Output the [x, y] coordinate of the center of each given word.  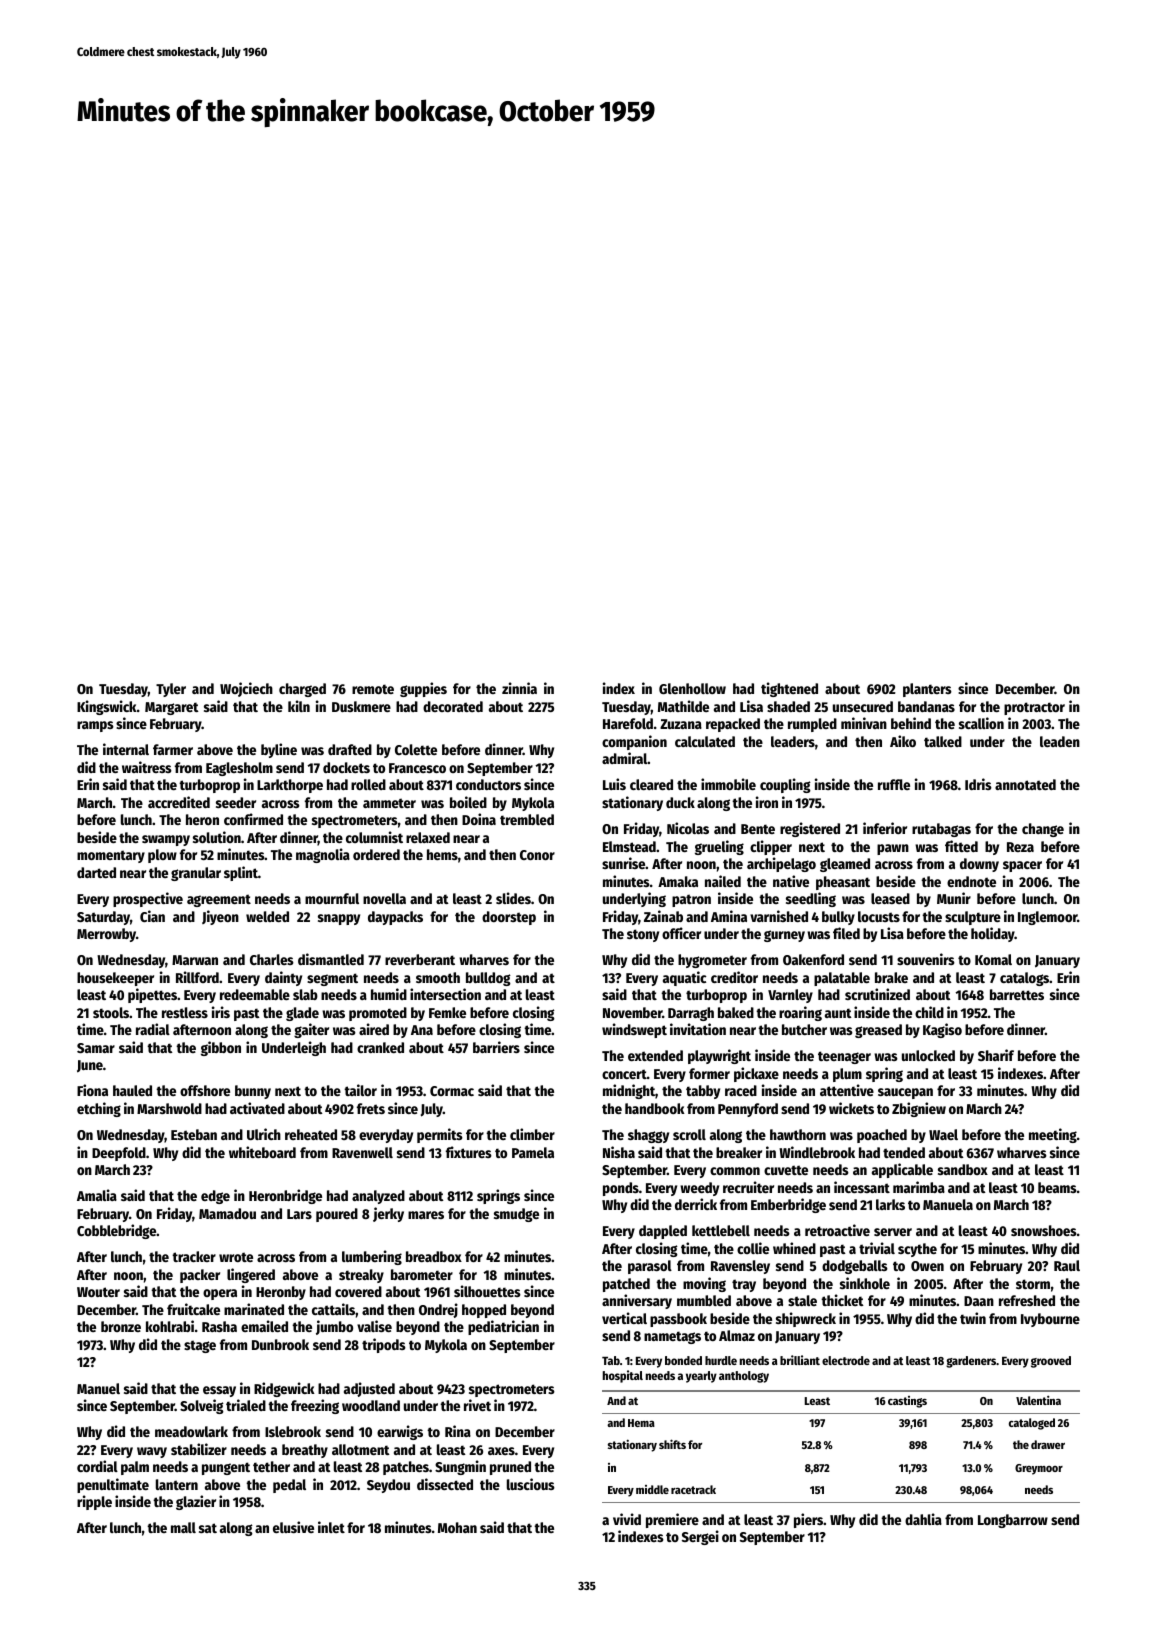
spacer [1022, 866]
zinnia [519, 688]
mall [183, 1527]
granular [196, 874]
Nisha [619, 1152]
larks [890, 1204]
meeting [1053, 1135]
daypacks [395, 918]
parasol [650, 1267]
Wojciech [246, 689]
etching [99, 1109]
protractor [1034, 708]
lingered [251, 1275]
